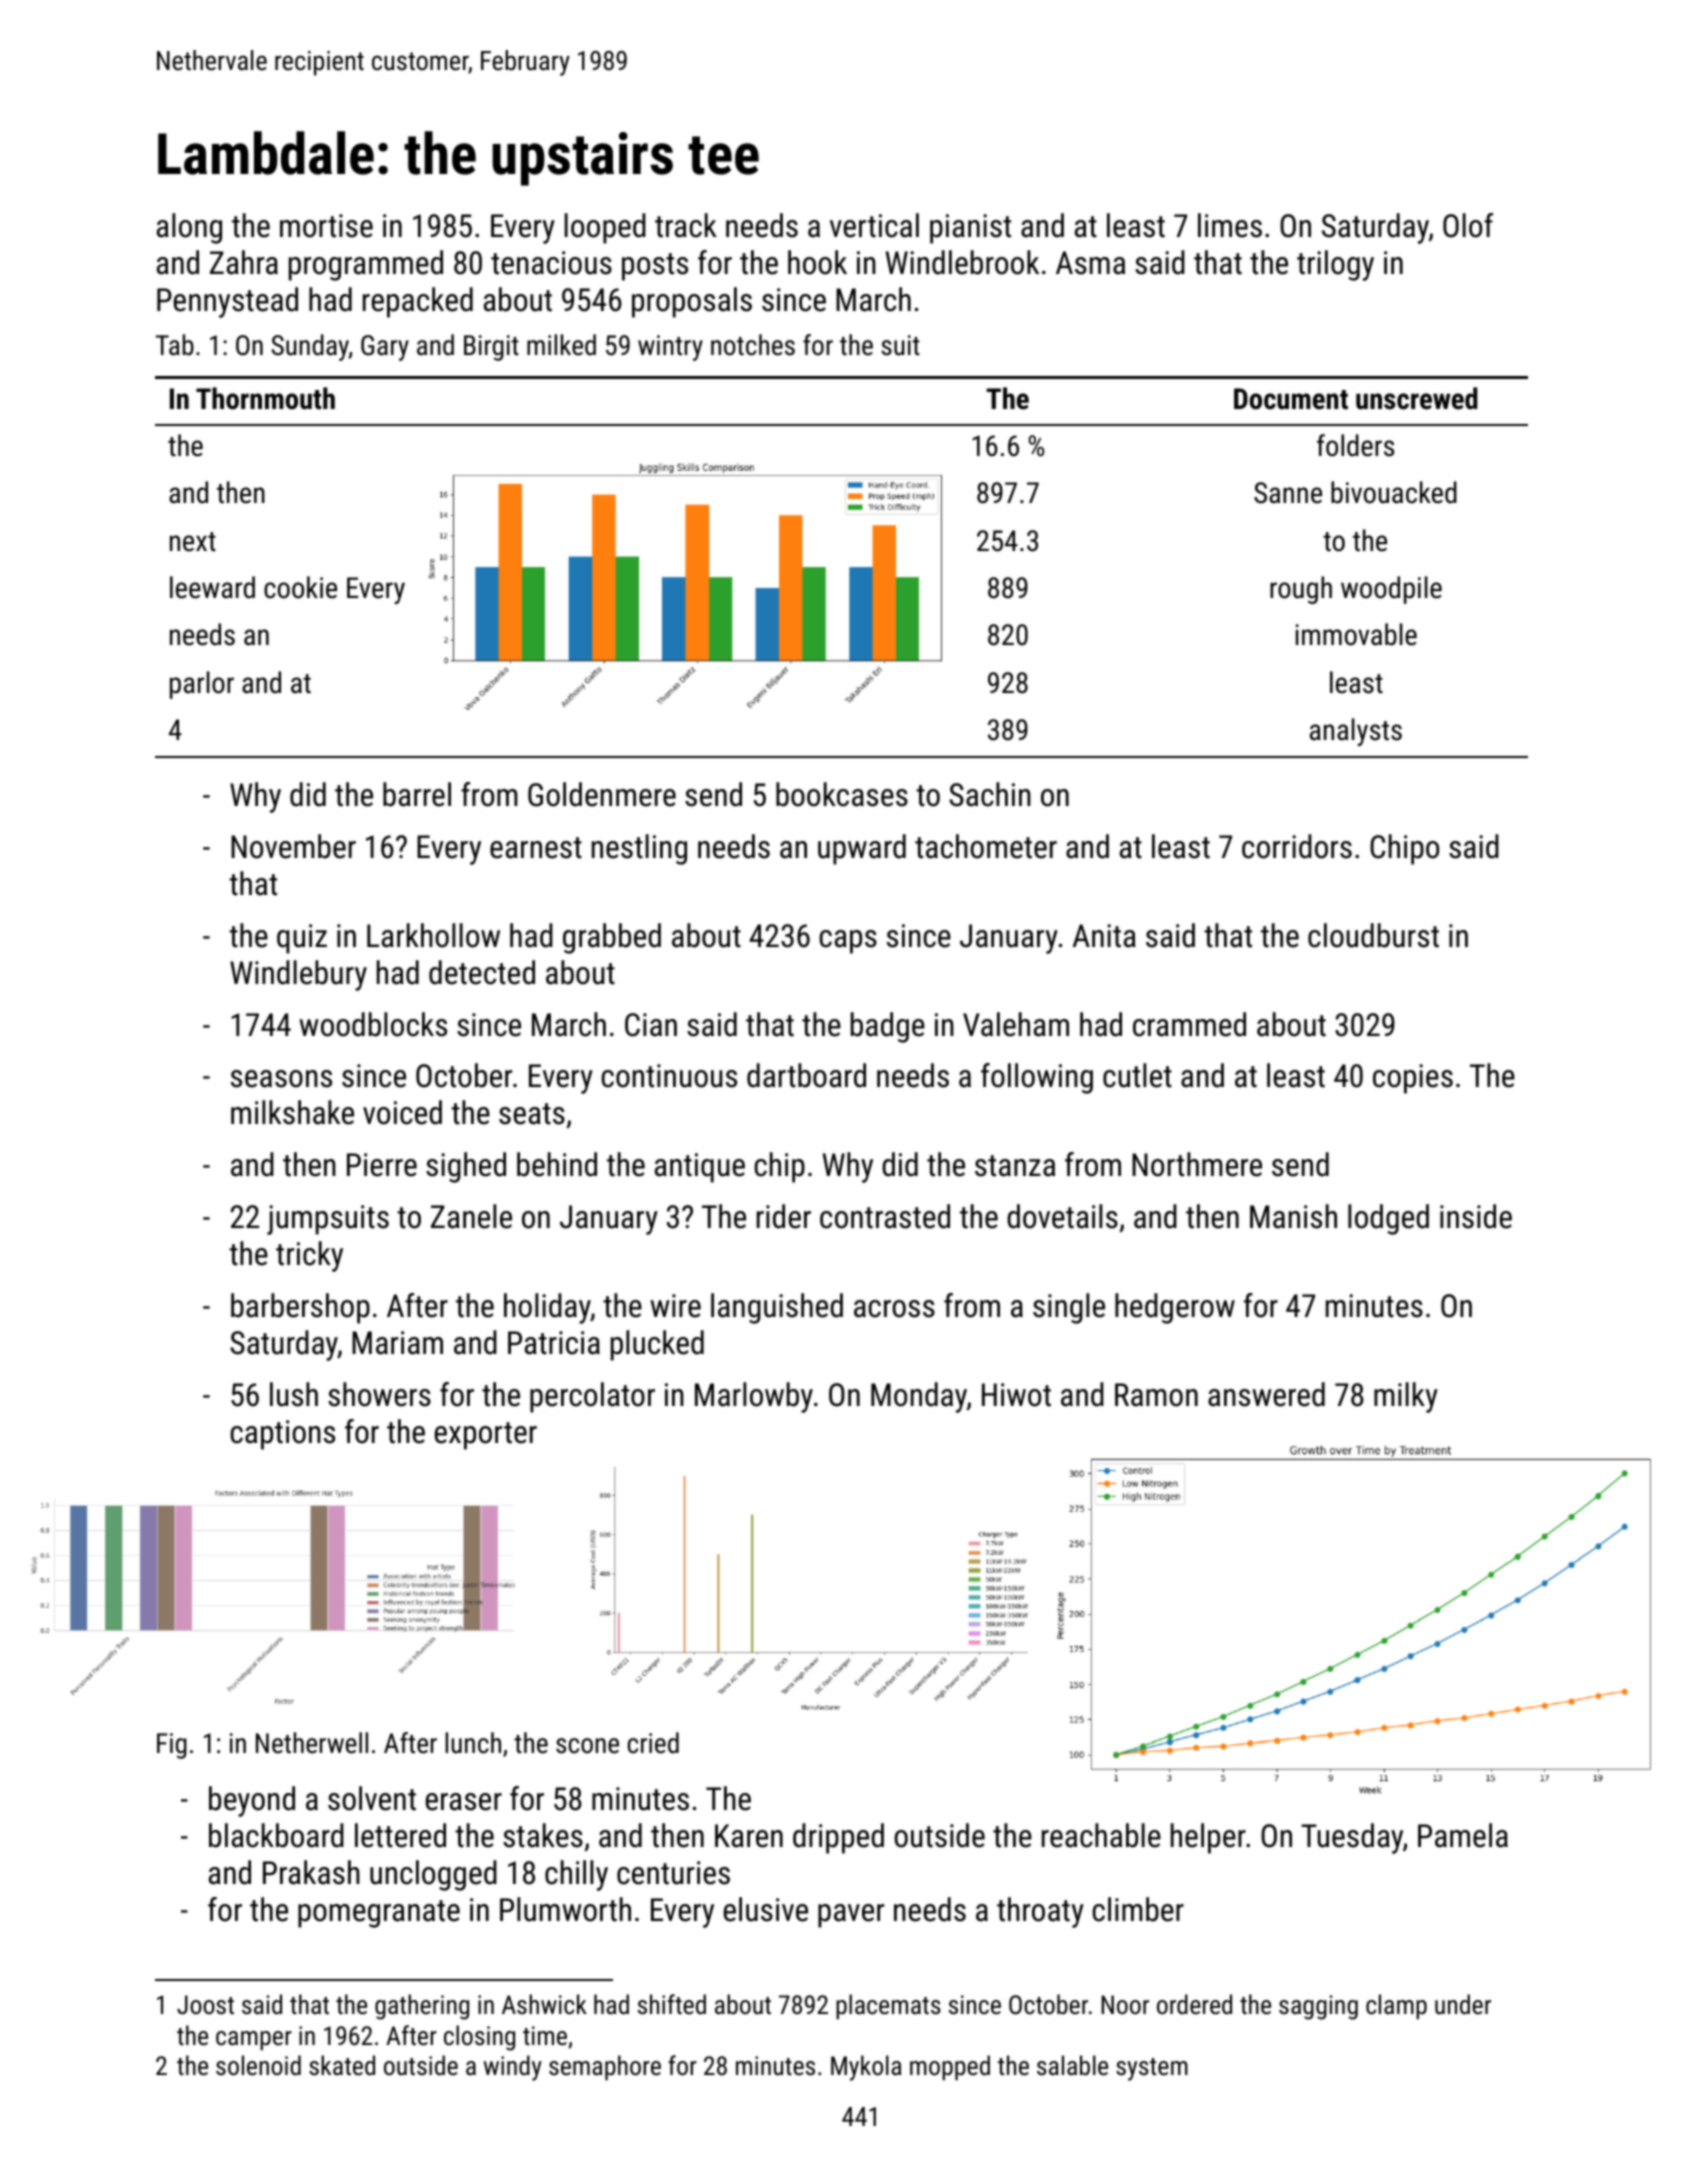 This screenshot has height=2178, width=1683. What do you see at coordinates (1156, 1395) in the screenshot?
I see `Ramon` at bounding box center [1156, 1395].
